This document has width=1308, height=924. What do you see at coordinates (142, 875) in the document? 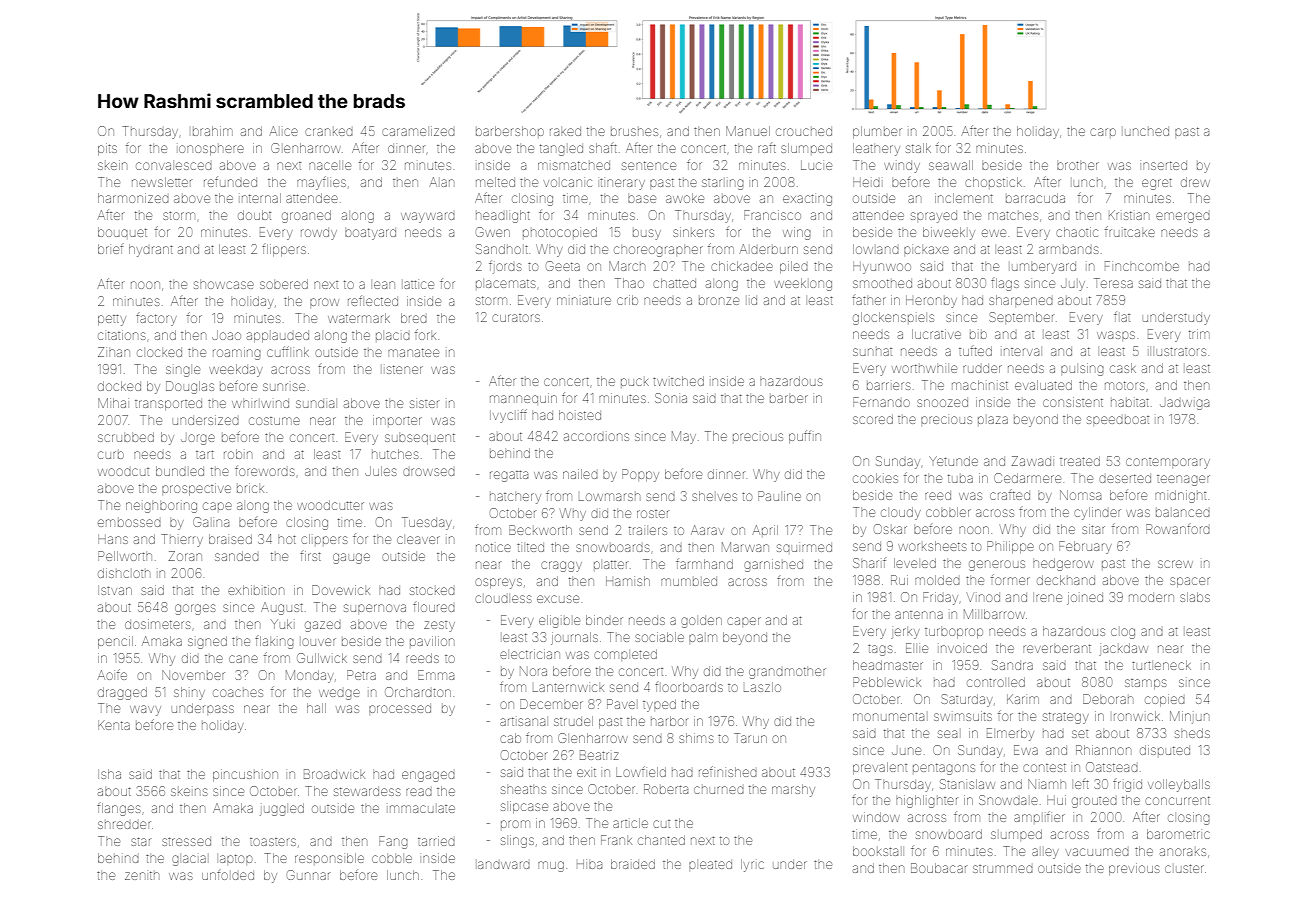
I see `zenith` at bounding box center [142, 875].
